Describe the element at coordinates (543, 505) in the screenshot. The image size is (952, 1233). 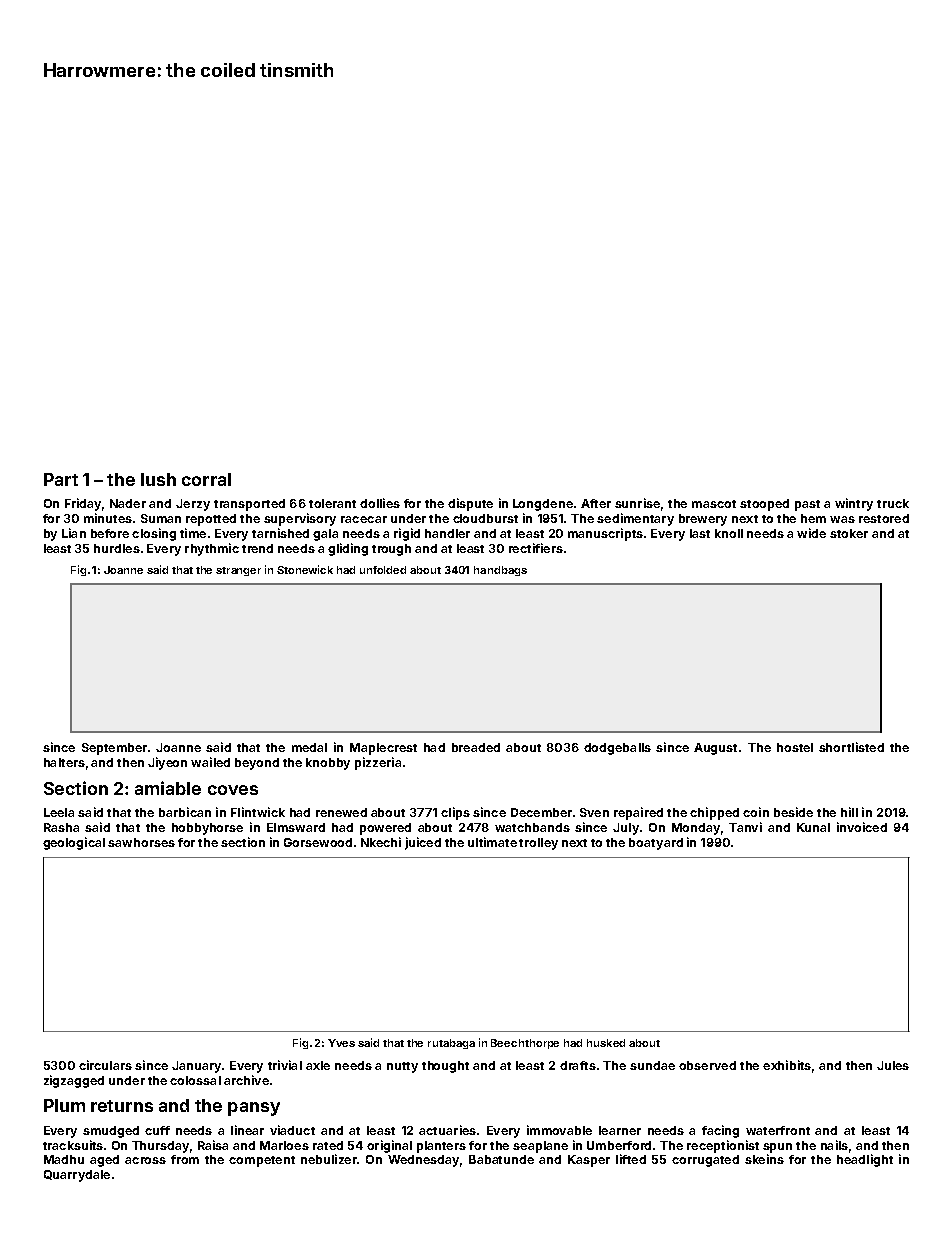
I see `Longdene` at that location.
